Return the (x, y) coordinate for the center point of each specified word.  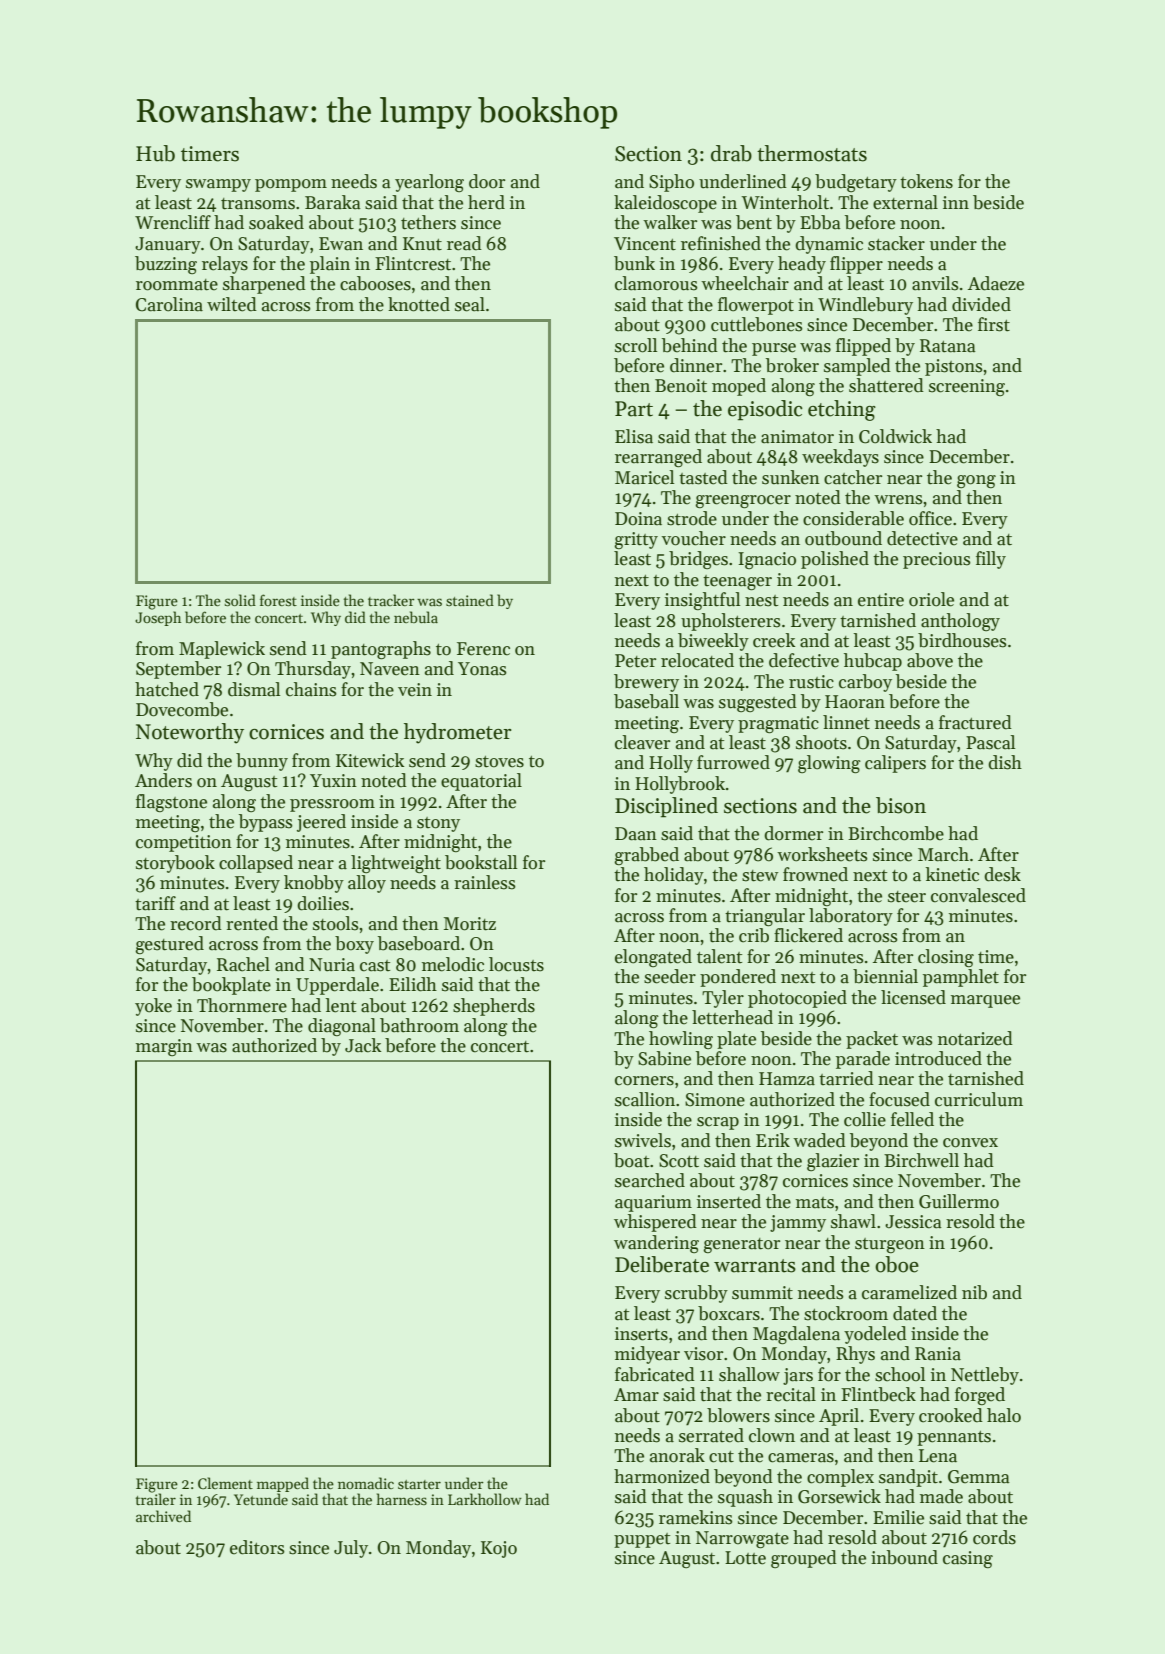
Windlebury (865, 306)
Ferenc (483, 649)
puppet (642, 1540)
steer (907, 897)
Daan (636, 834)
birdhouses (962, 640)
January (168, 245)
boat (631, 1160)
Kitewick (370, 760)
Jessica (913, 1222)
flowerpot (756, 306)
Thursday (313, 670)
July (351, 1549)
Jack (363, 1045)
